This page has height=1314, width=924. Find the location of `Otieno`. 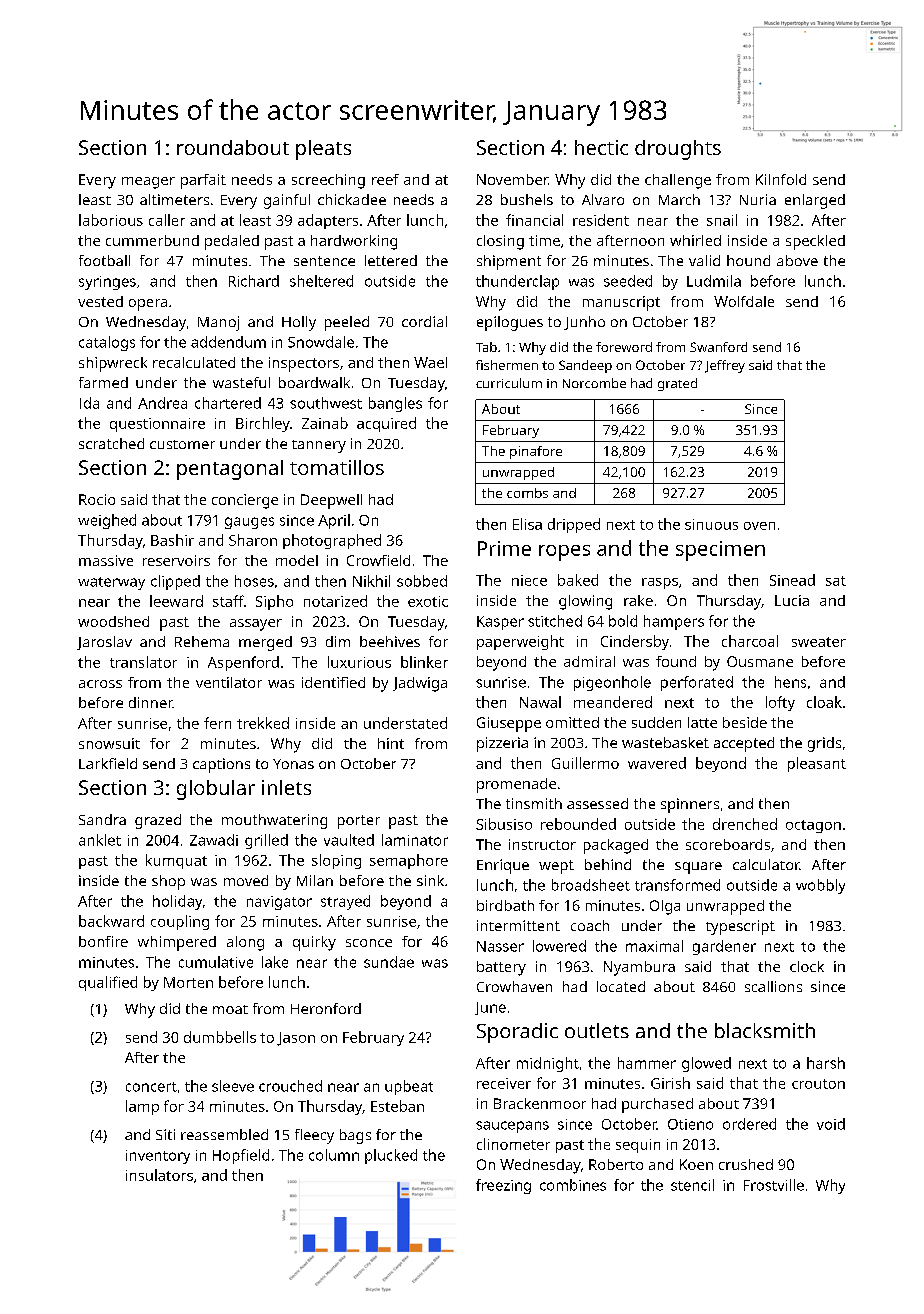

Otieno is located at coordinates (690, 1124).
